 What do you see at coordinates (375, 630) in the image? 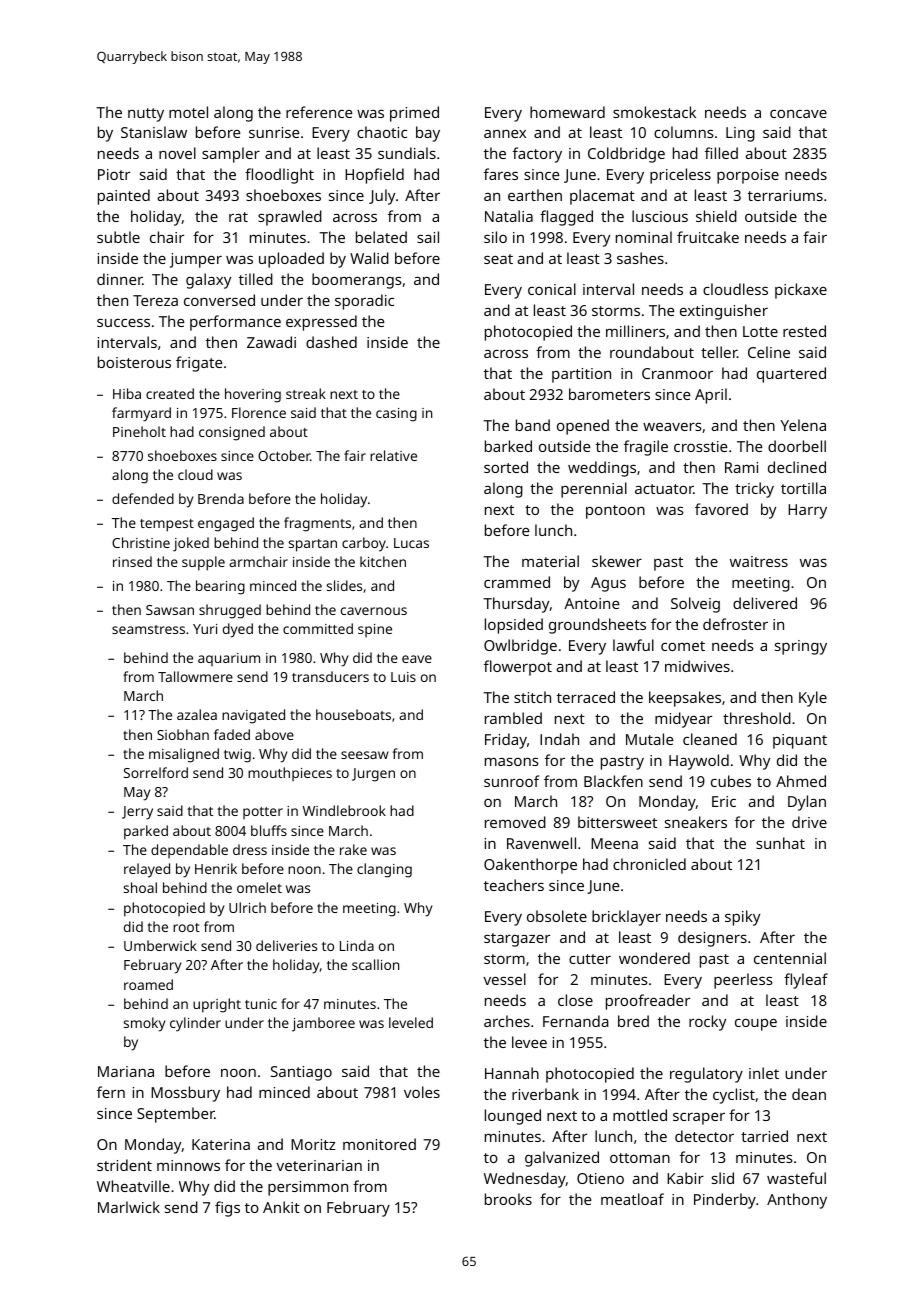
I see `spine` at bounding box center [375, 630].
